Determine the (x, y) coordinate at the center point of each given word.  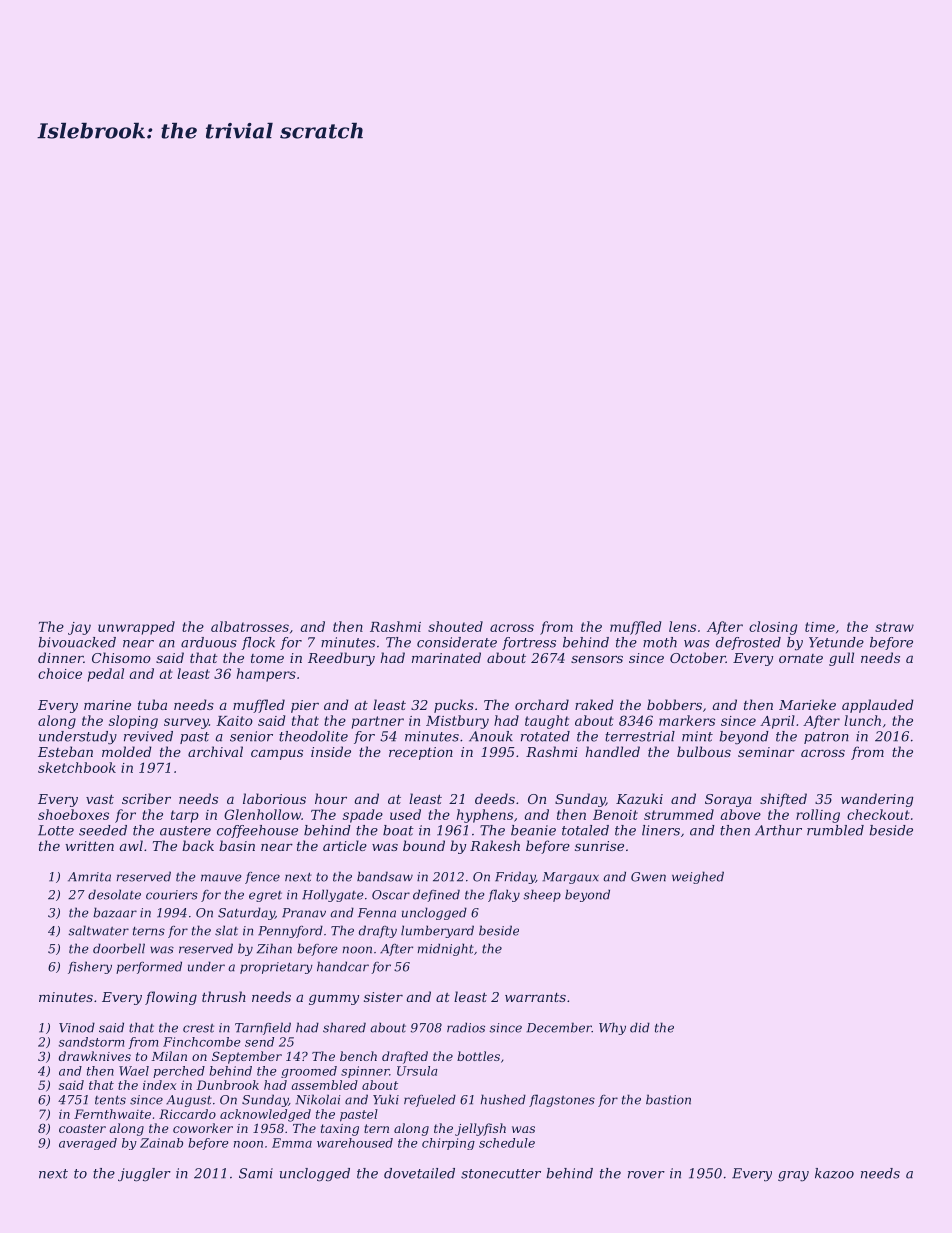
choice (60, 673)
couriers (172, 895)
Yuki (386, 1099)
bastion (668, 1099)
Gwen (648, 877)
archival (215, 751)
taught (547, 722)
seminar (766, 752)
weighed (698, 877)
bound (424, 845)
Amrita (89, 877)
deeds (495, 798)
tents (110, 1100)
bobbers (674, 704)
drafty (378, 931)
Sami (256, 1173)
